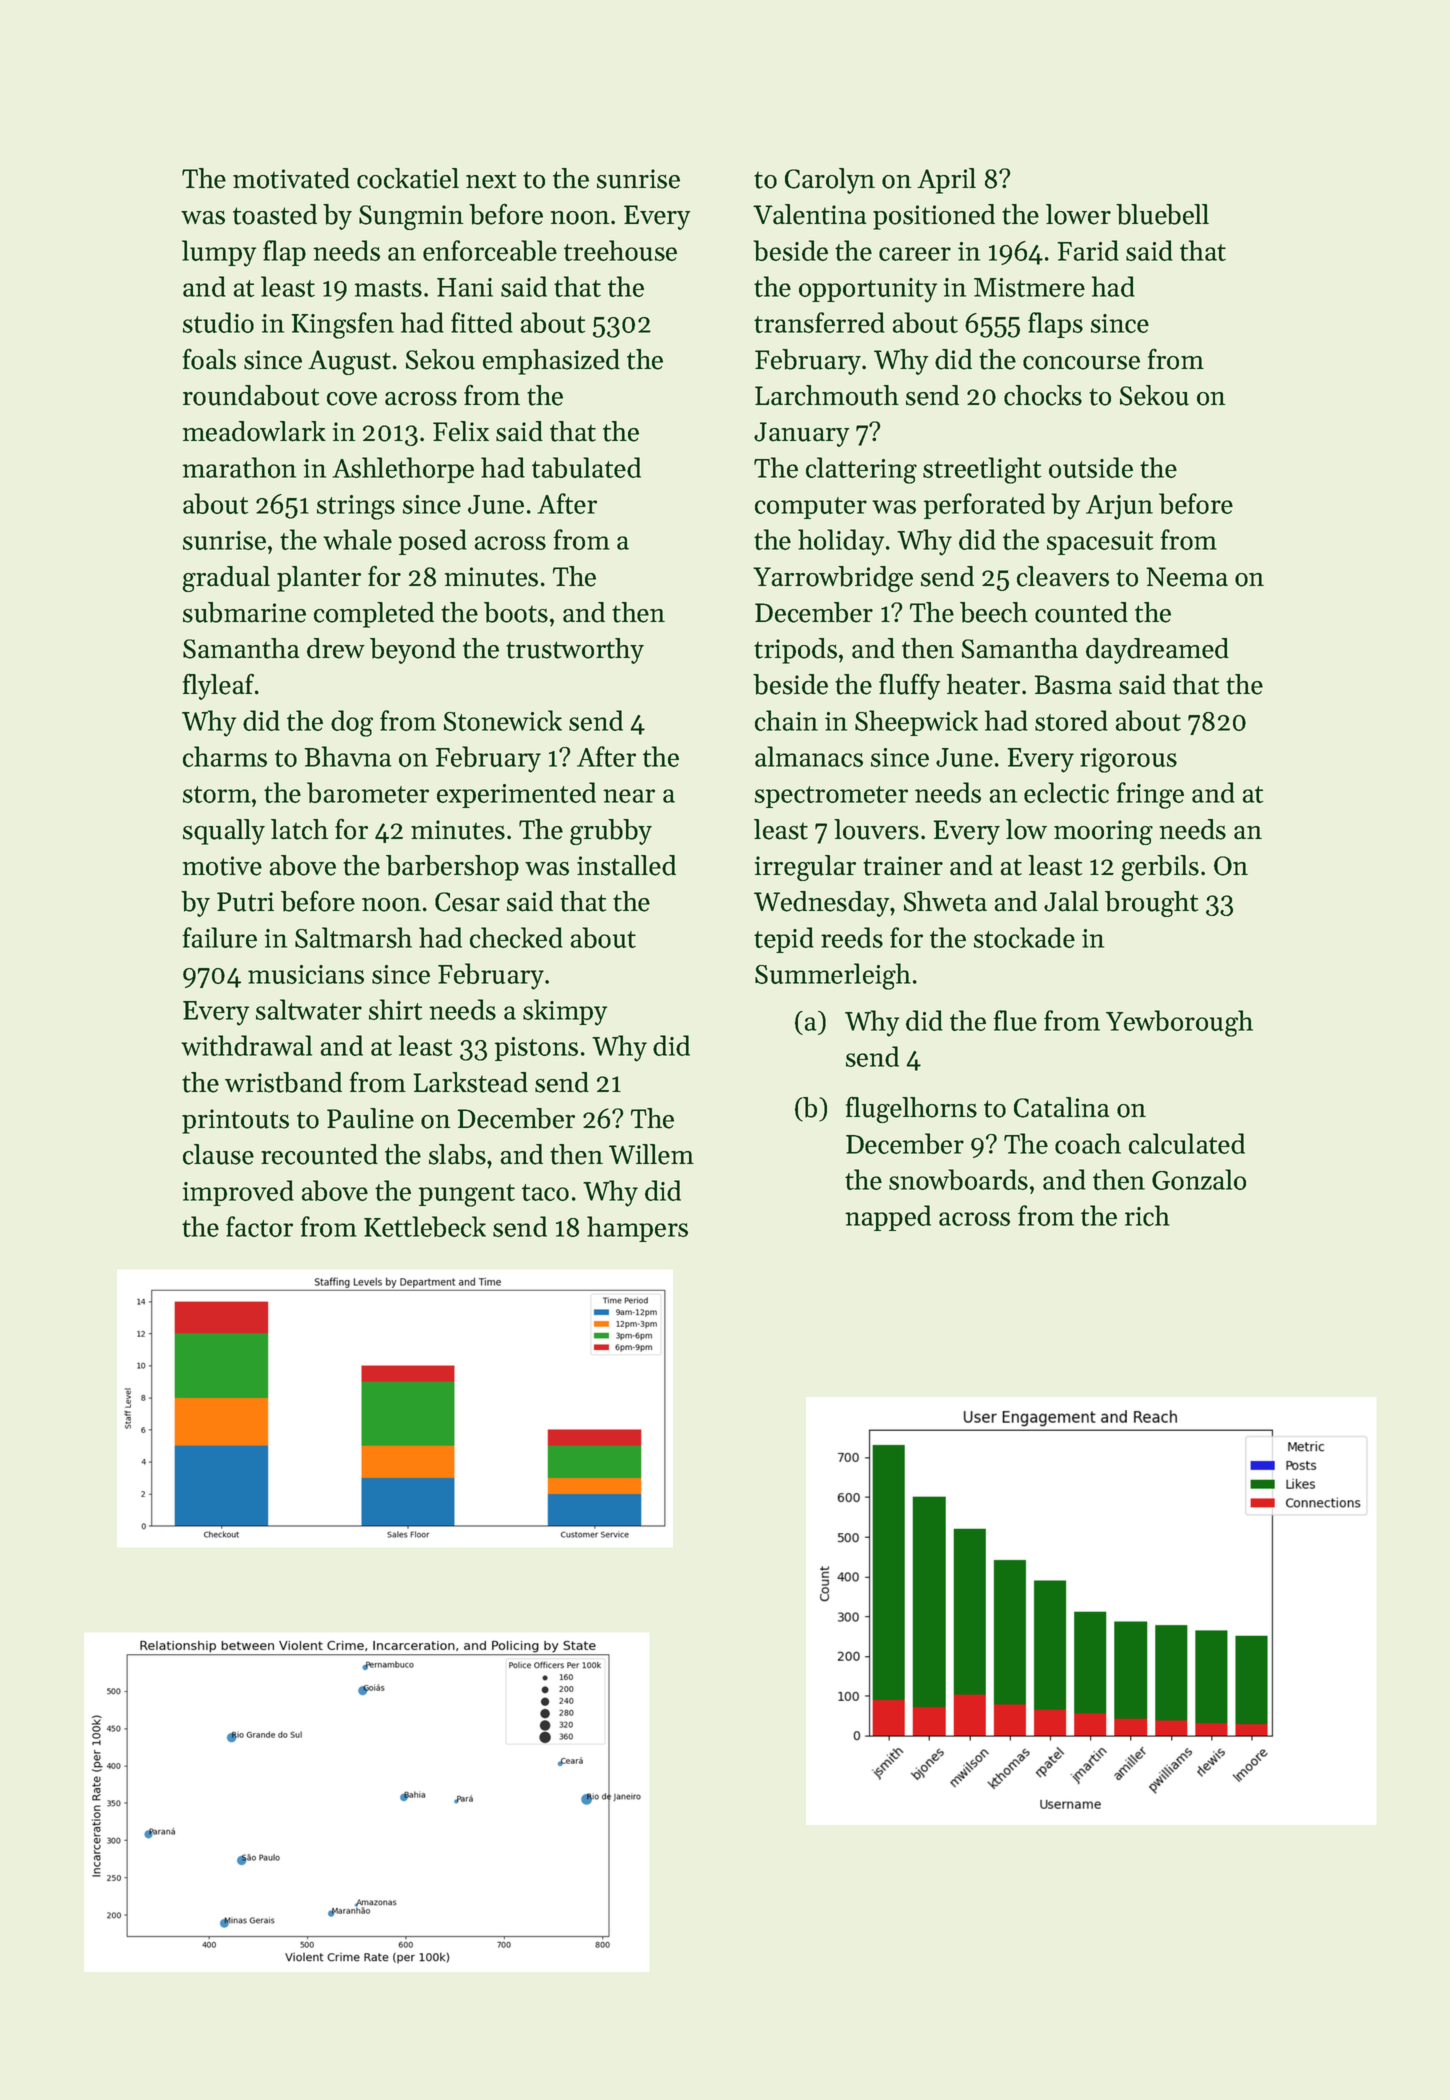 This page has height=2100, width=1450. I want to click on installed, so click(626, 865).
